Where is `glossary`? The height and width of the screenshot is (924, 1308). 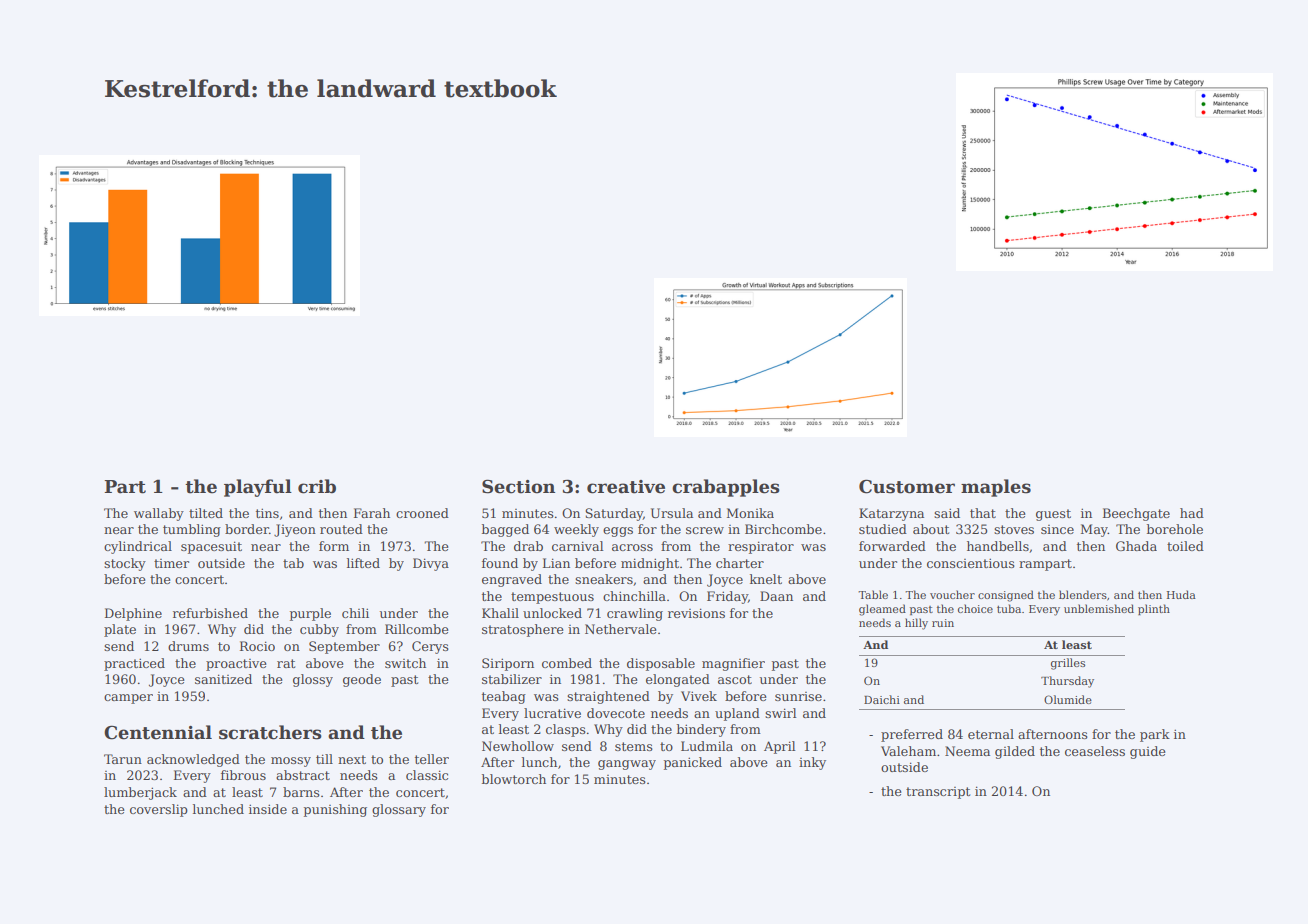
glossary is located at coordinates (399, 810).
